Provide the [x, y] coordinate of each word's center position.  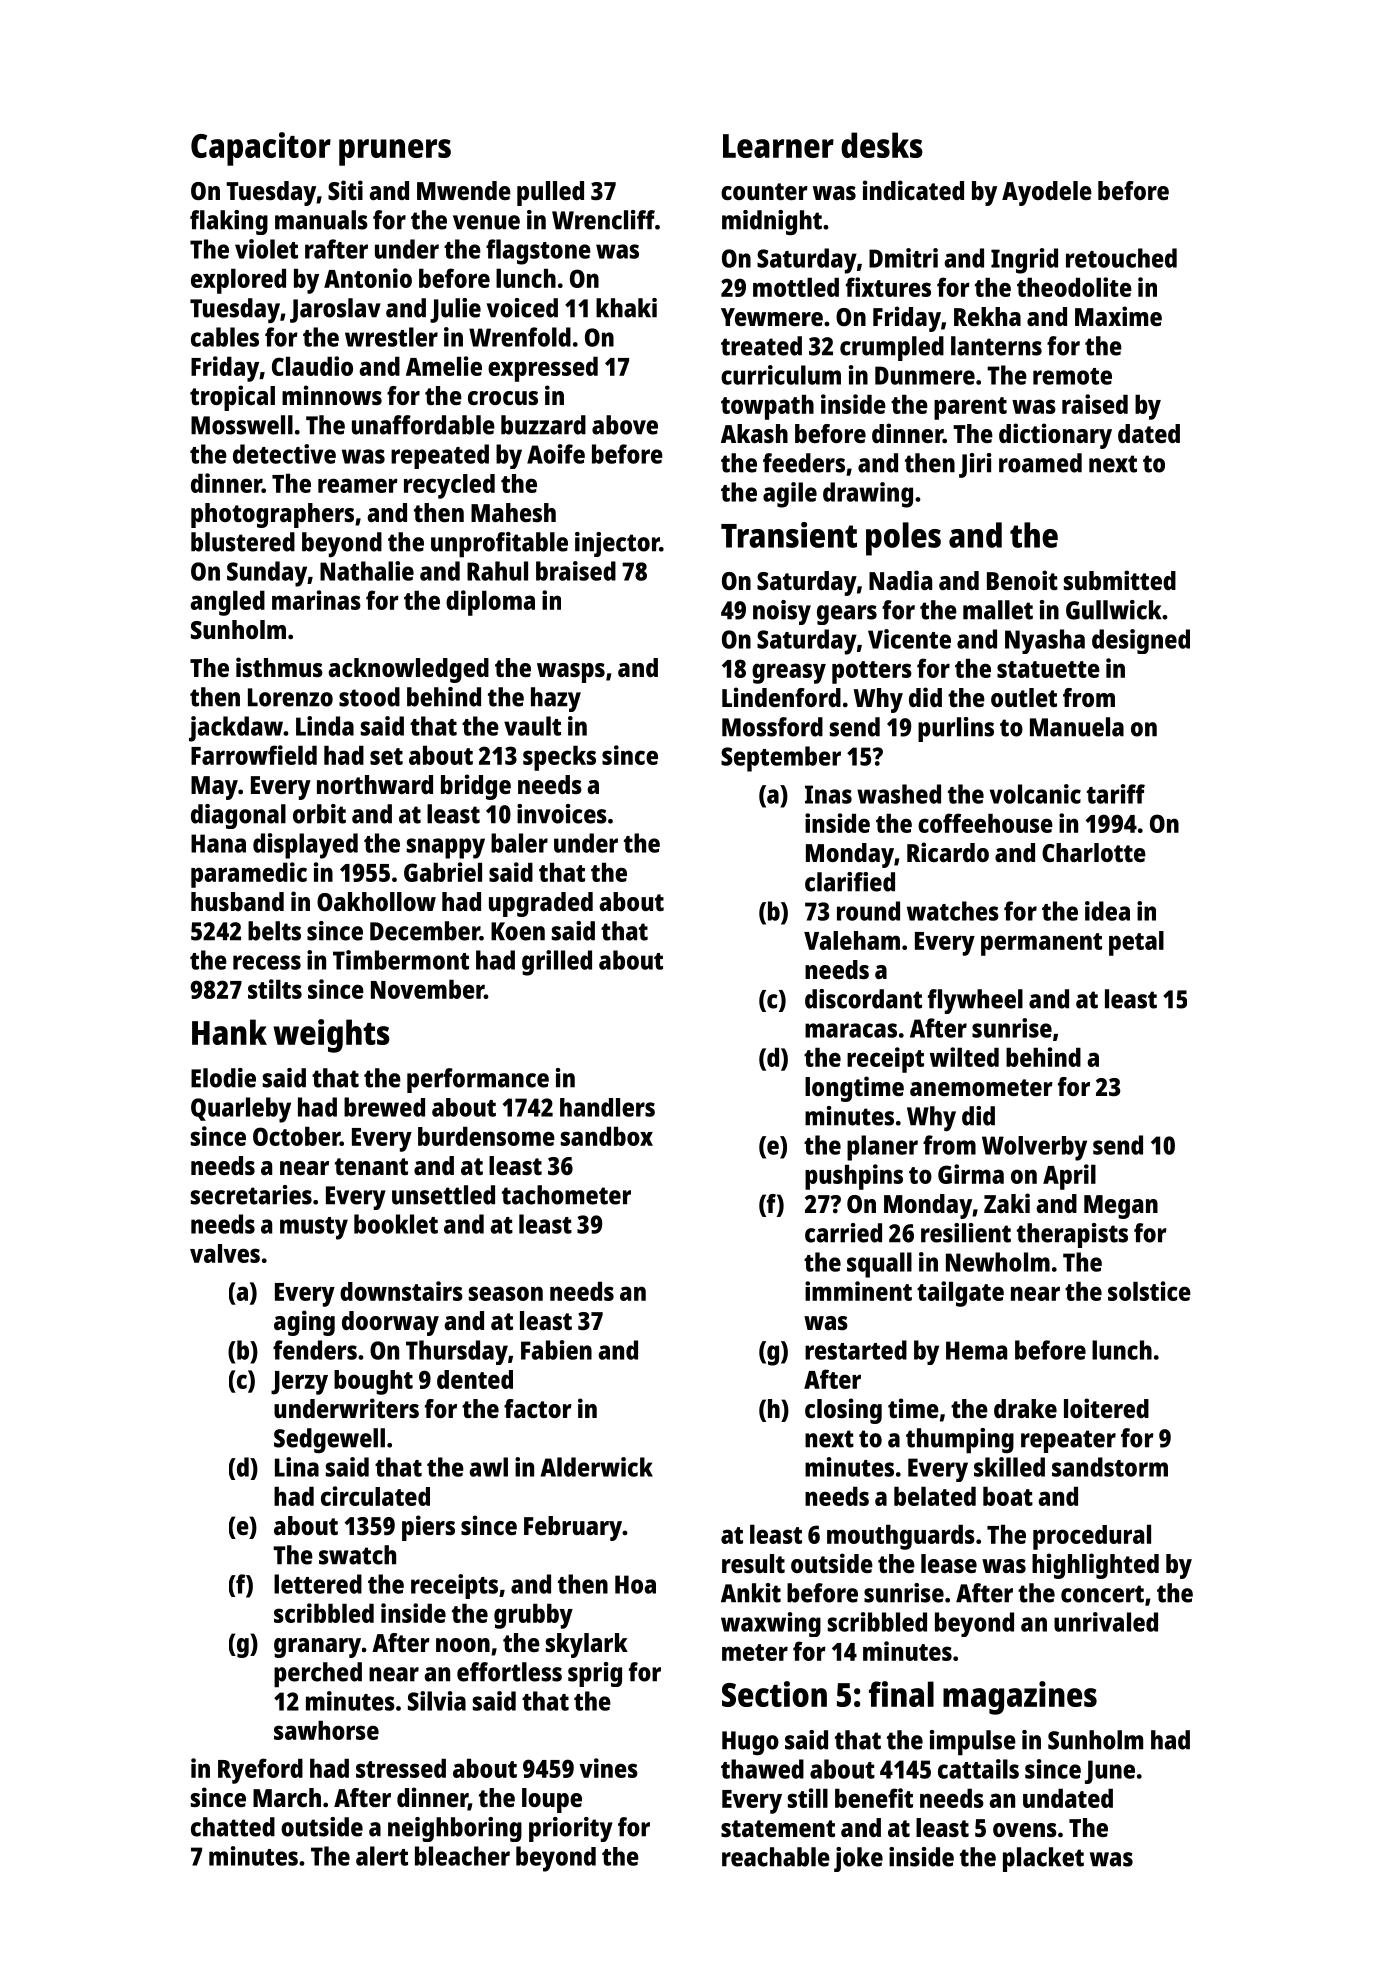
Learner [778, 146]
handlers [607, 1107]
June [1110, 1772]
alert [382, 1856]
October [296, 1136]
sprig [595, 1674]
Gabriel [443, 872]
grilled [557, 963]
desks [882, 145]
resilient [966, 1233]
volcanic [1035, 794]
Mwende [464, 190]
